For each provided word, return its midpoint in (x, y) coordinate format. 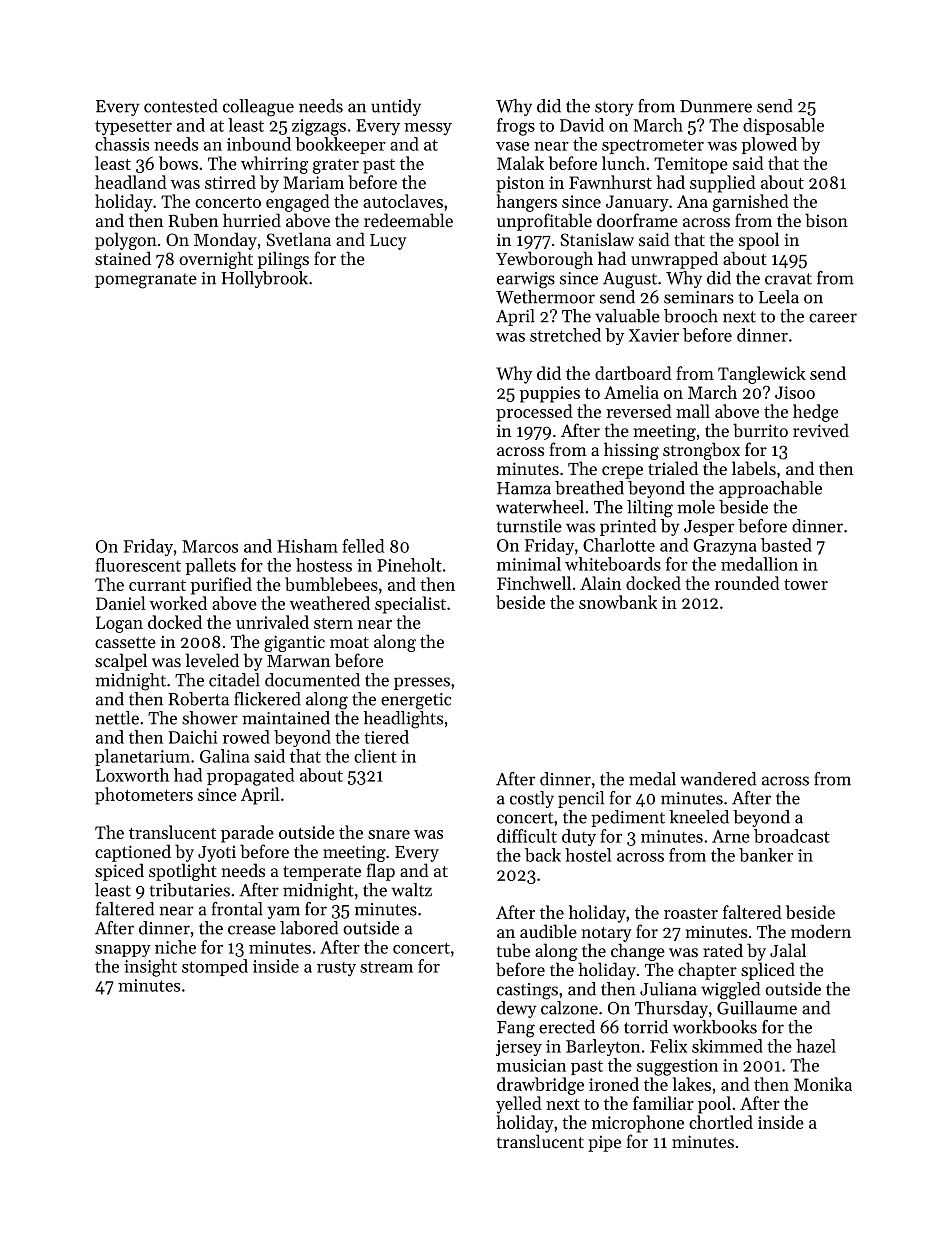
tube (513, 950)
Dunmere (716, 106)
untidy (396, 107)
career (833, 318)
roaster (691, 913)
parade (247, 834)
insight (150, 968)
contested (181, 106)
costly (532, 799)
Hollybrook (264, 279)
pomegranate (146, 281)
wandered (718, 779)
